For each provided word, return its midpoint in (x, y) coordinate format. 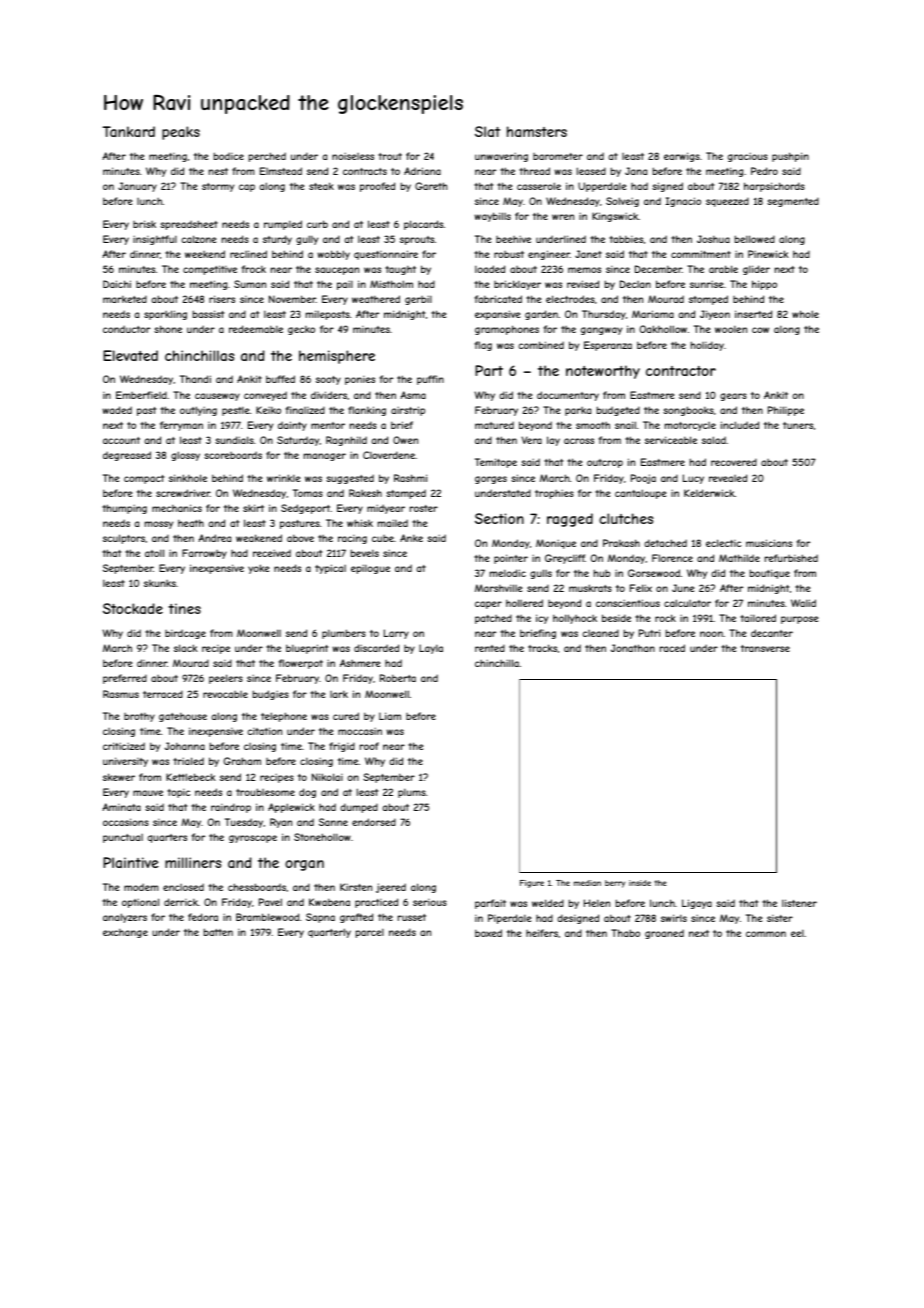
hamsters (537, 131)
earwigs (682, 157)
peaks (181, 133)
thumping (124, 509)
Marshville (498, 588)
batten (218, 932)
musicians (769, 543)
